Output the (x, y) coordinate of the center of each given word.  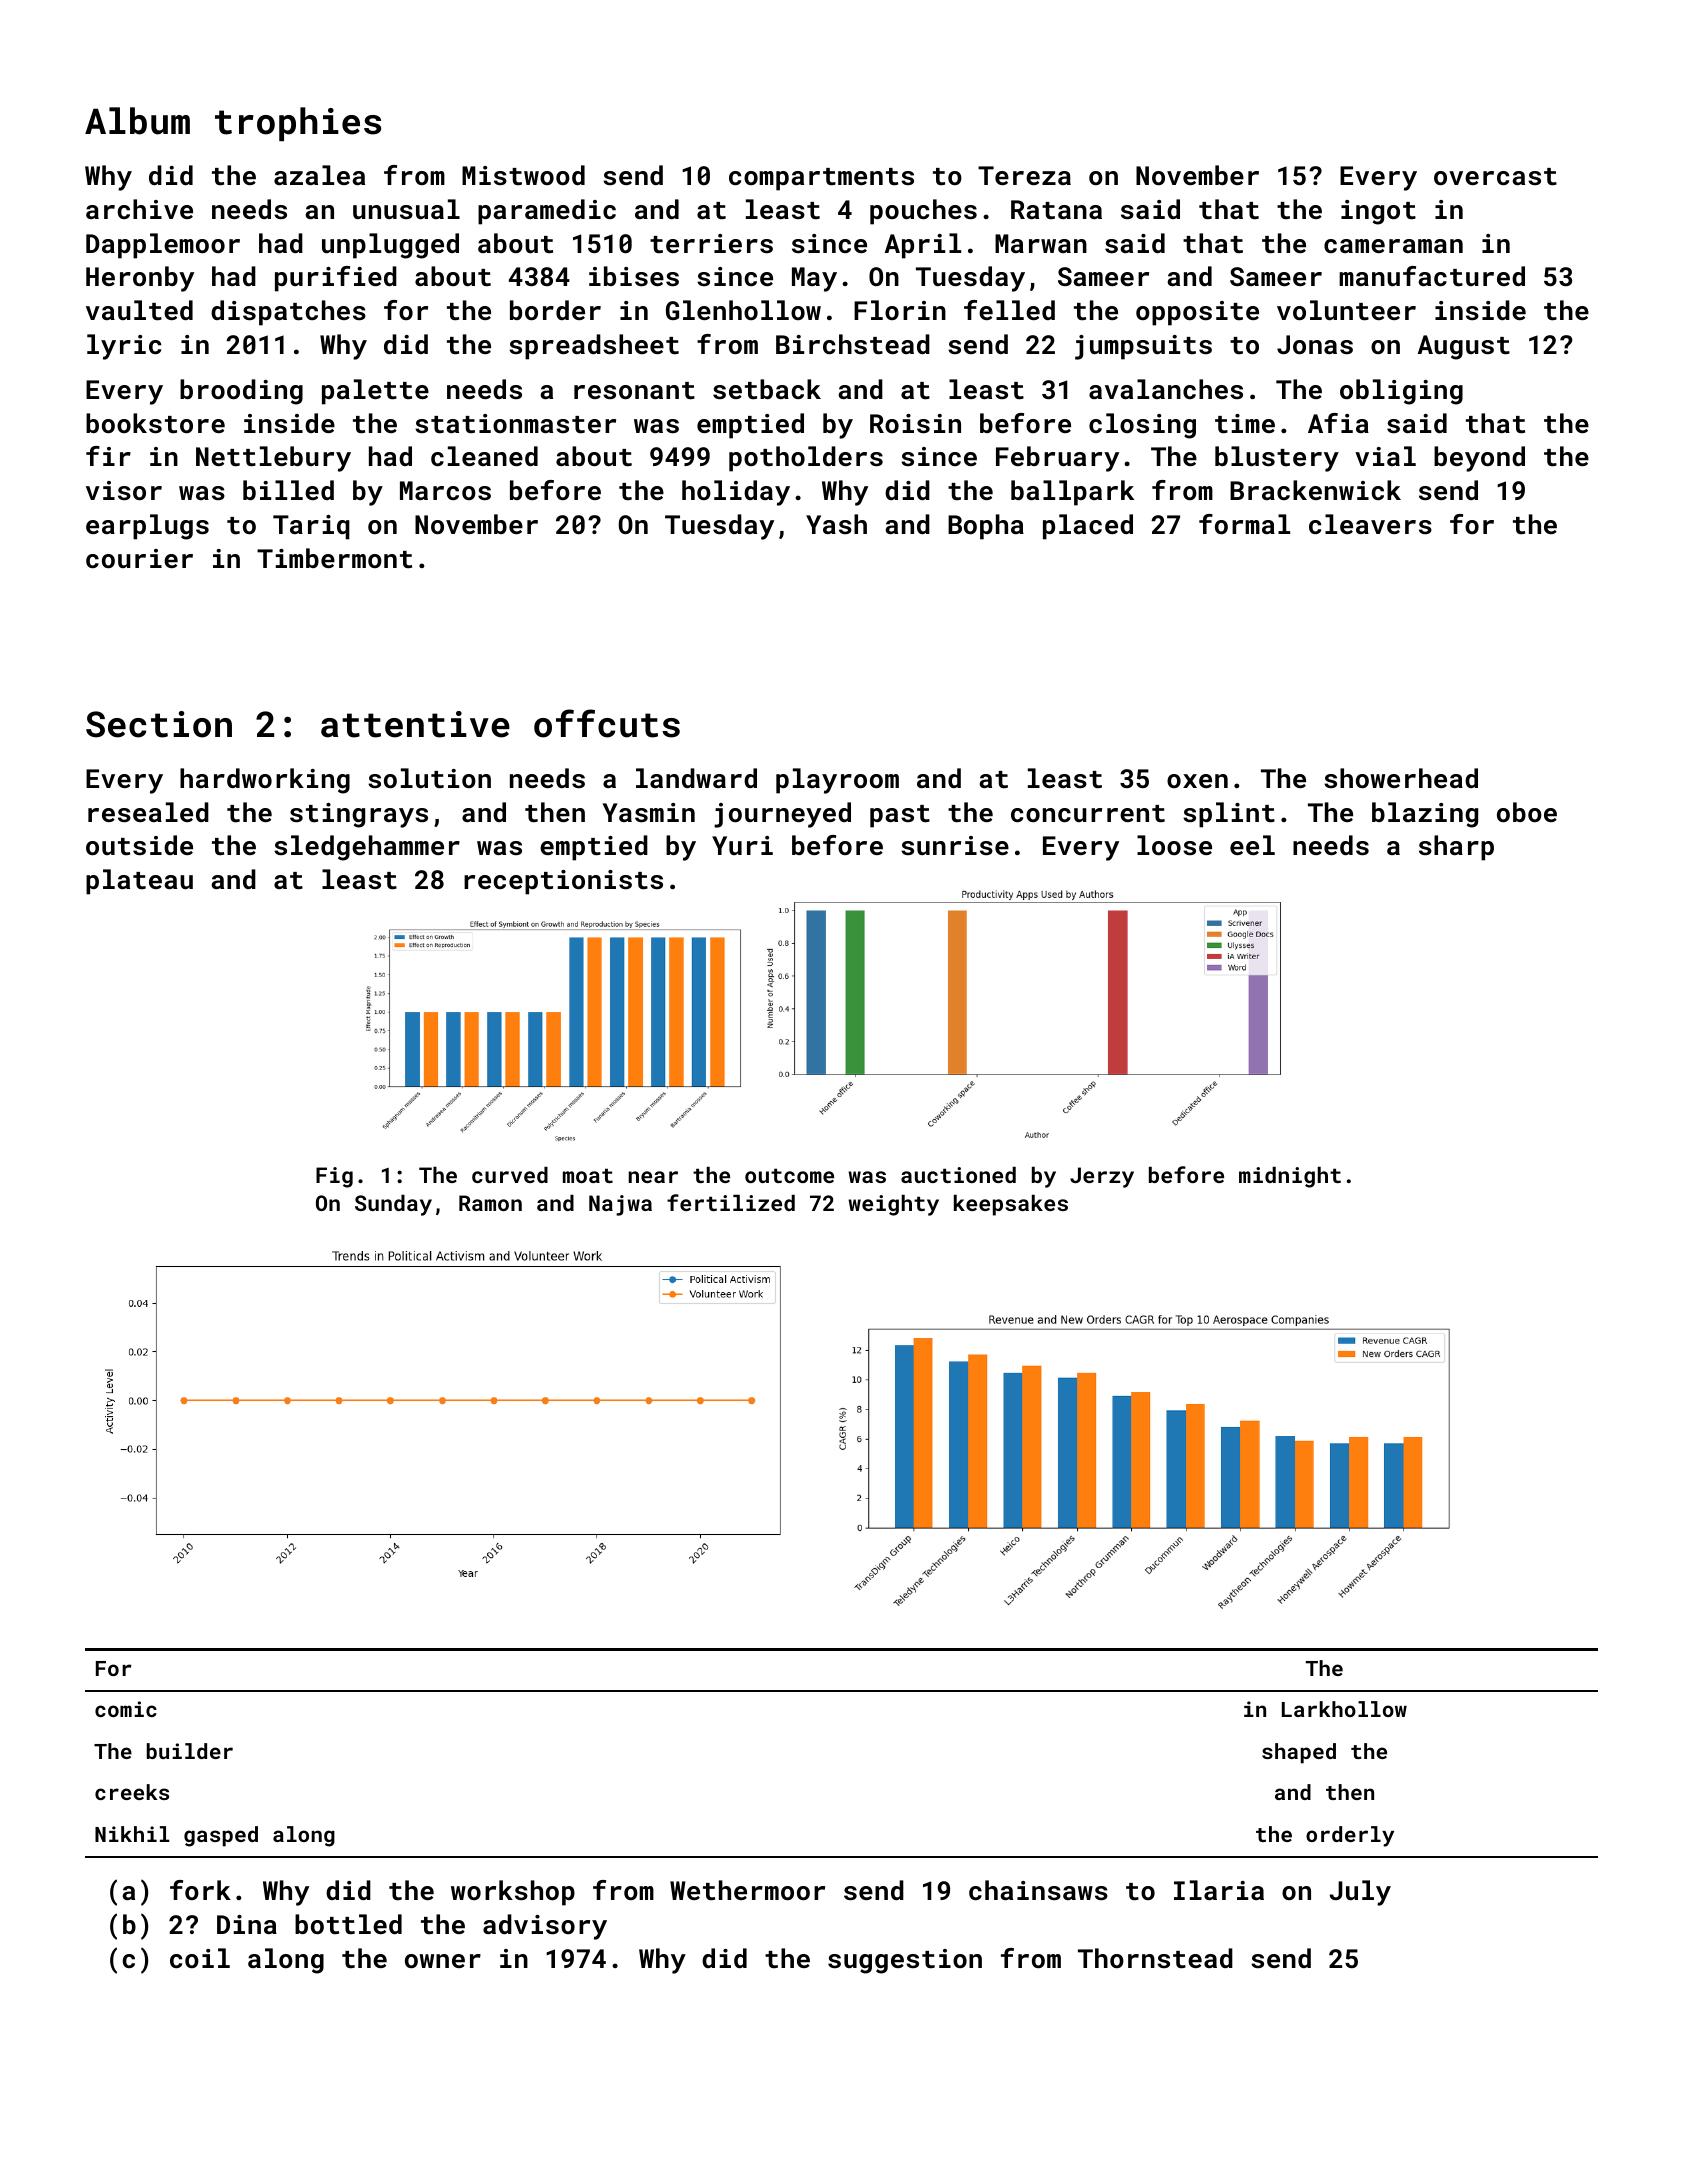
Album (137, 121)
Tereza (1024, 175)
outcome (789, 1176)
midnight (1290, 1177)
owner (443, 1961)
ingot (1378, 212)
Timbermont (334, 558)
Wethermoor (747, 1890)
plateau (139, 882)
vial (1385, 456)
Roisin (915, 424)
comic (126, 1709)
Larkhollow (1344, 1709)
